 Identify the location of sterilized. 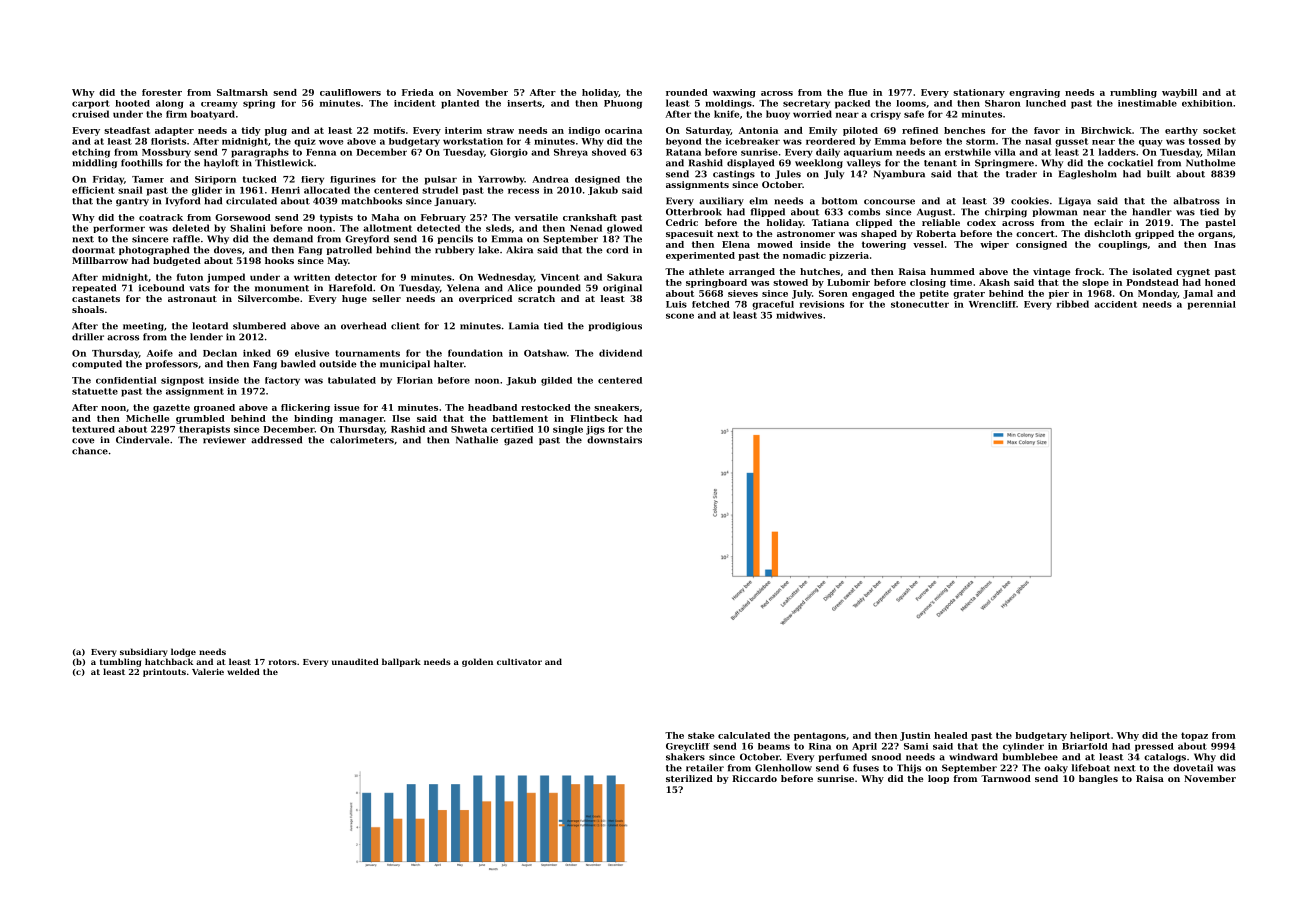
(689, 778).
